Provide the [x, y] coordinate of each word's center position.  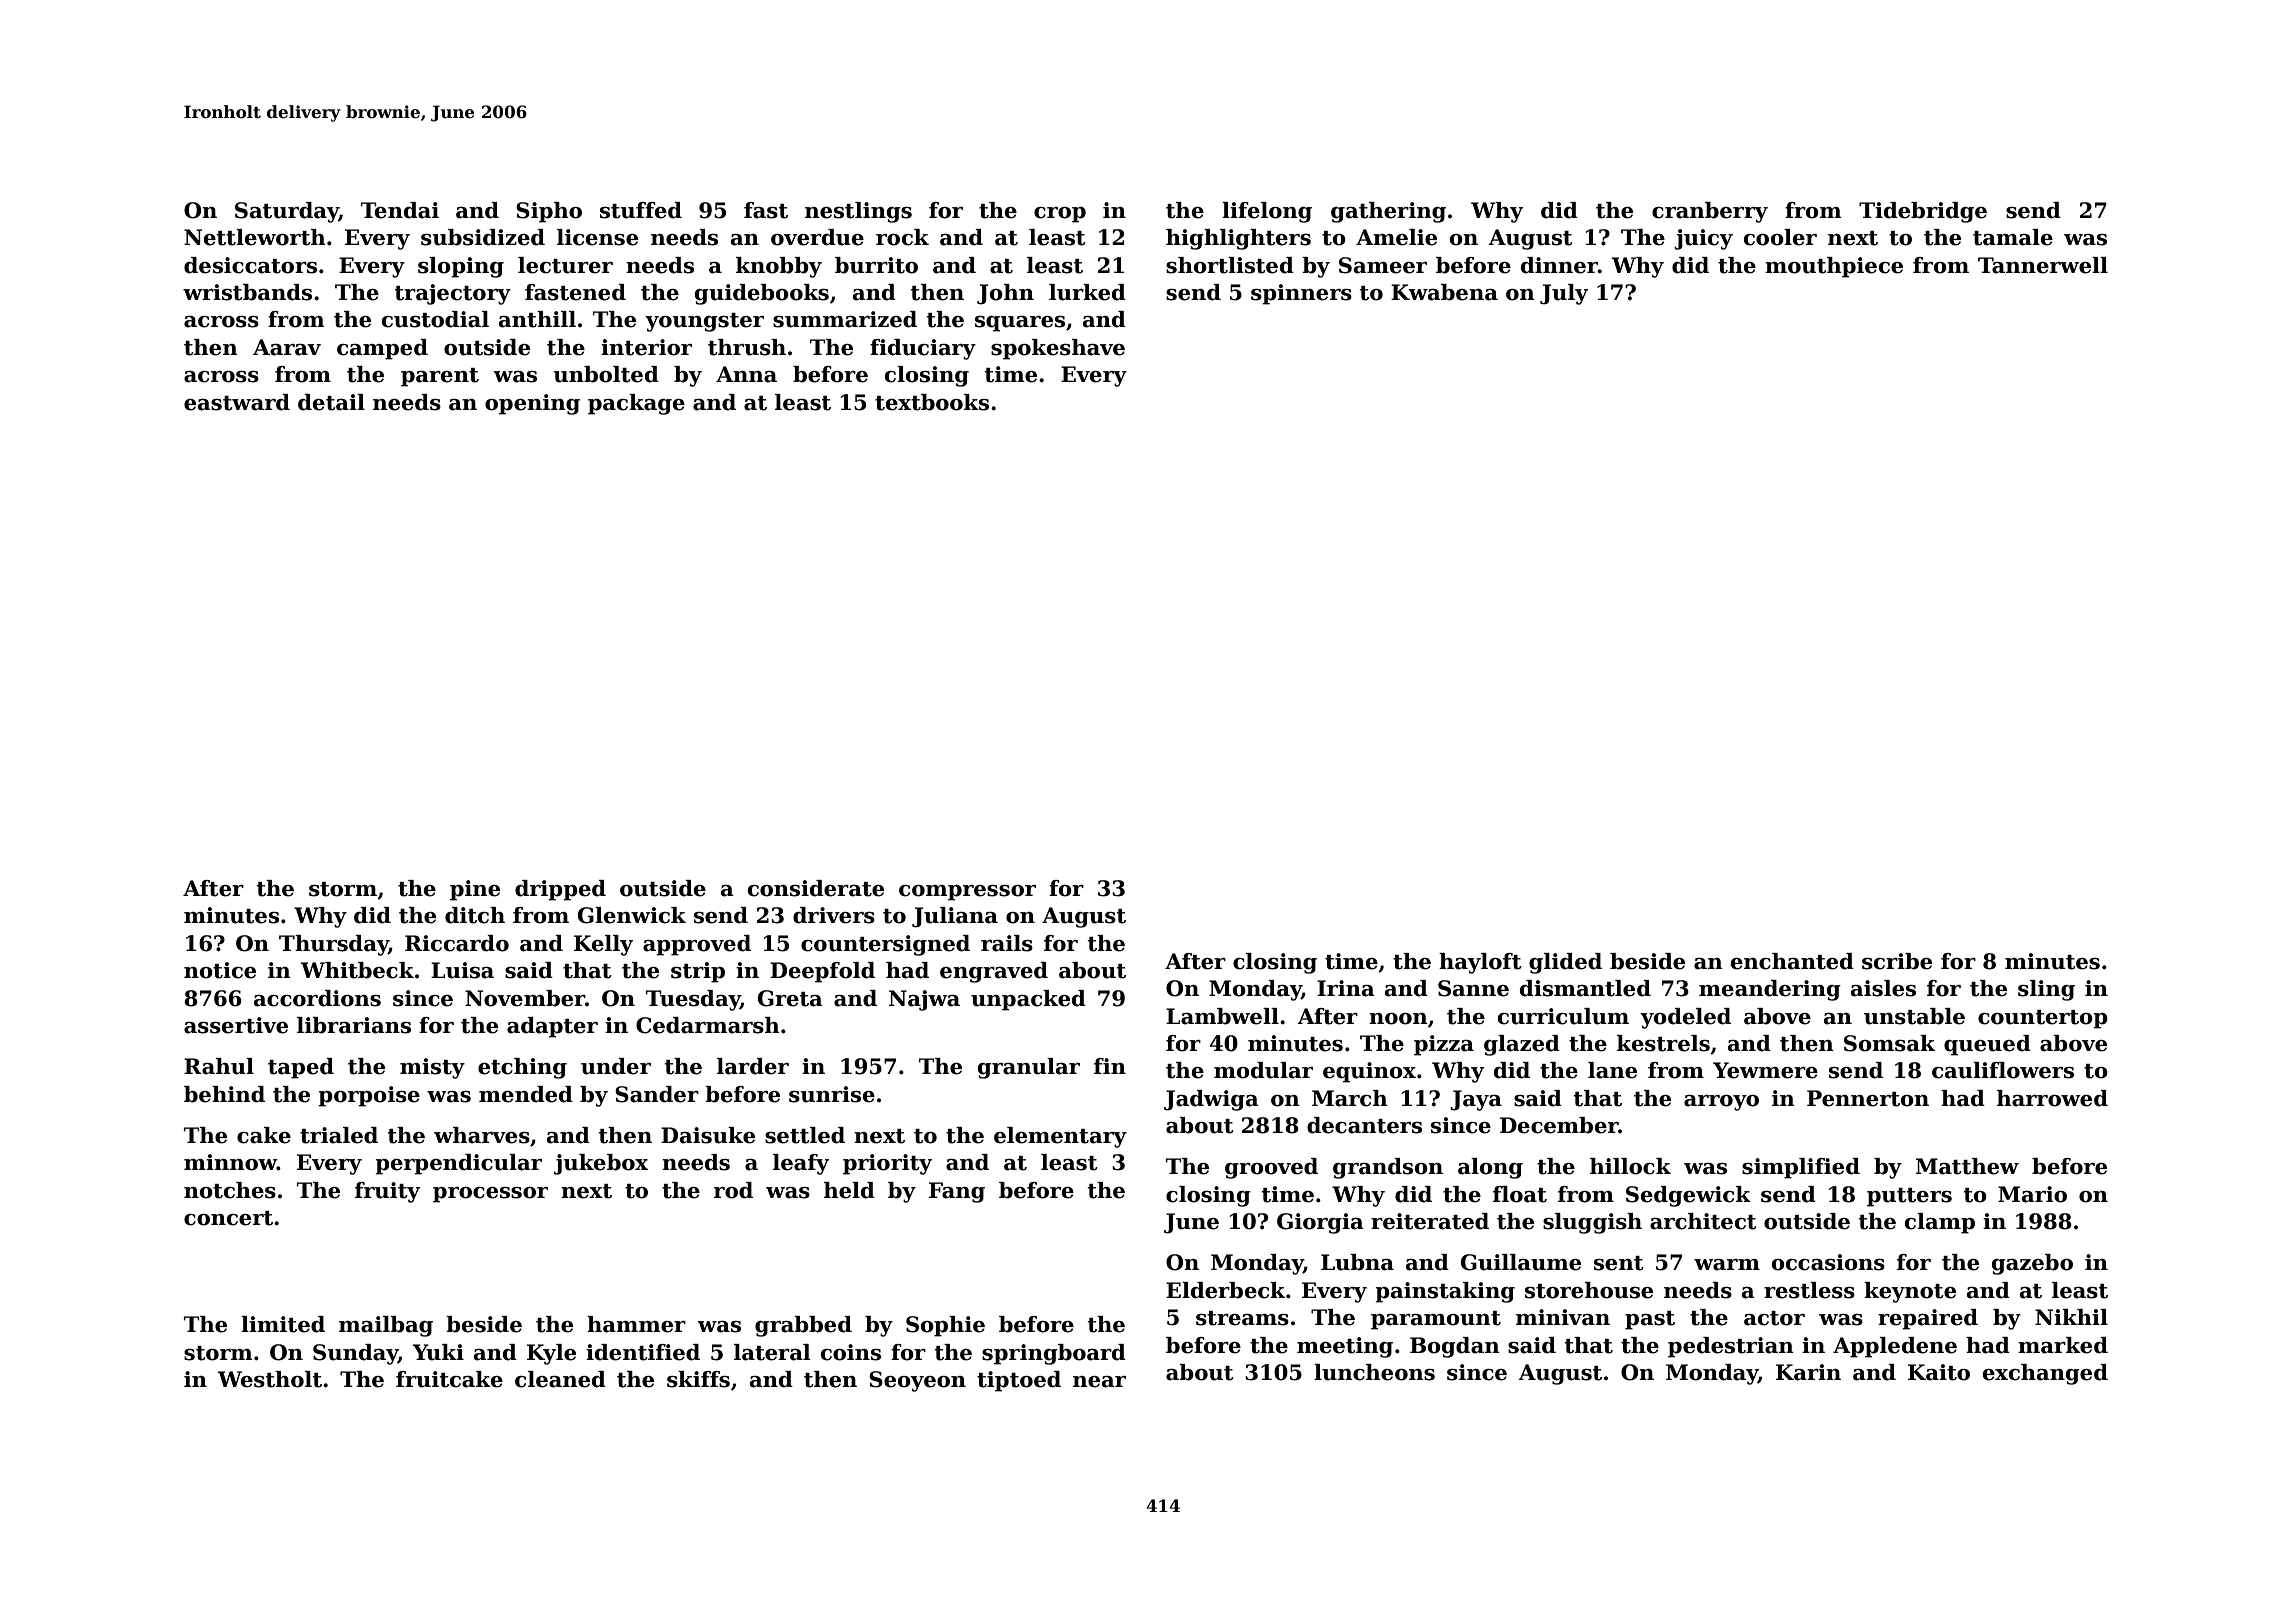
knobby [779, 267]
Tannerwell [2043, 265]
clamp [1940, 1223]
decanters [1364, 1125]
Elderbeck [1225, 1290]
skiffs [698, 1379]
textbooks [932, 402]
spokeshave [1058, 349]
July [1564, 294]
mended [526, 1094]
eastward [237, 402]
